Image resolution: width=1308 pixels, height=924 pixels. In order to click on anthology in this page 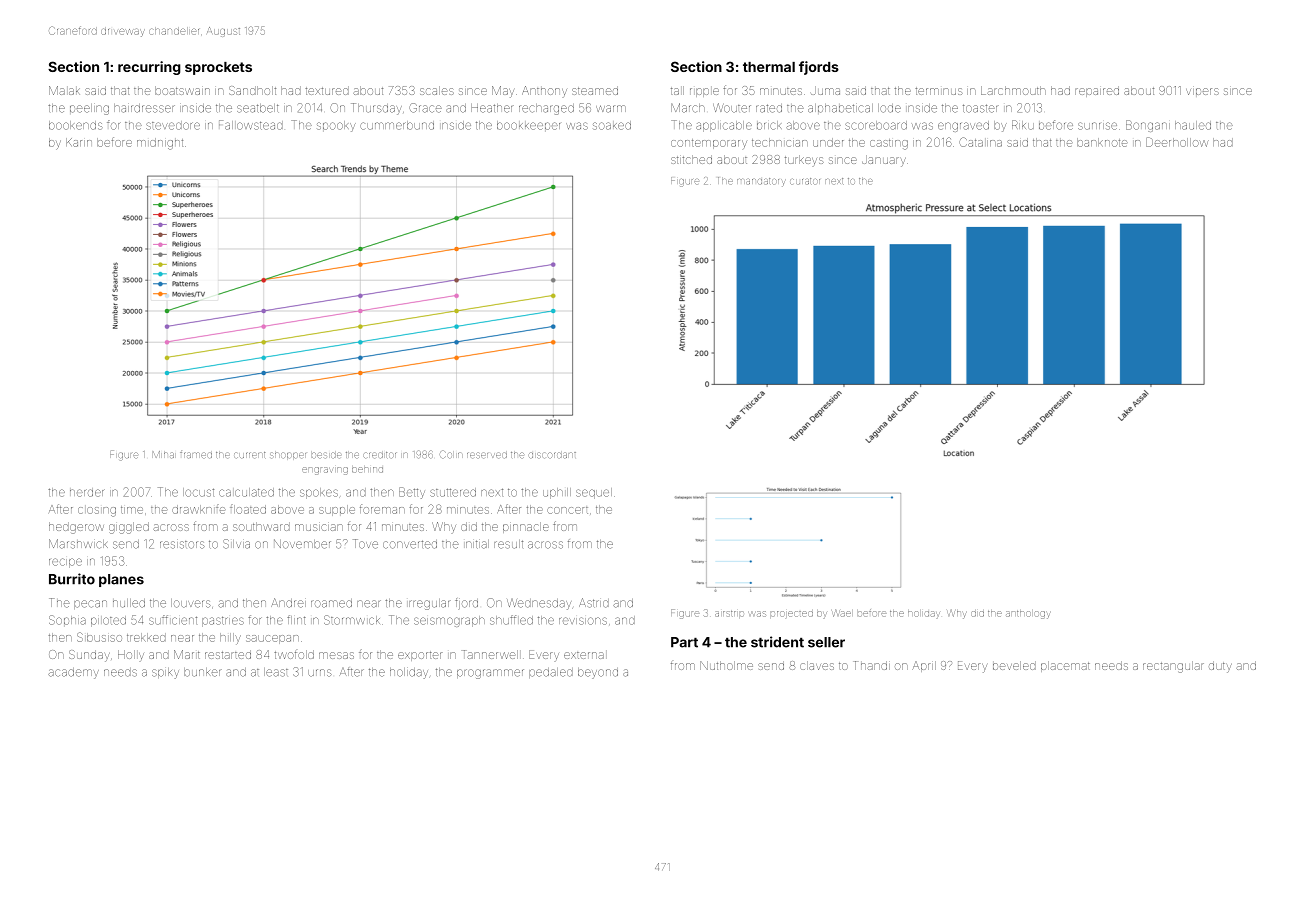, I will do `click(1028, 615)`.
